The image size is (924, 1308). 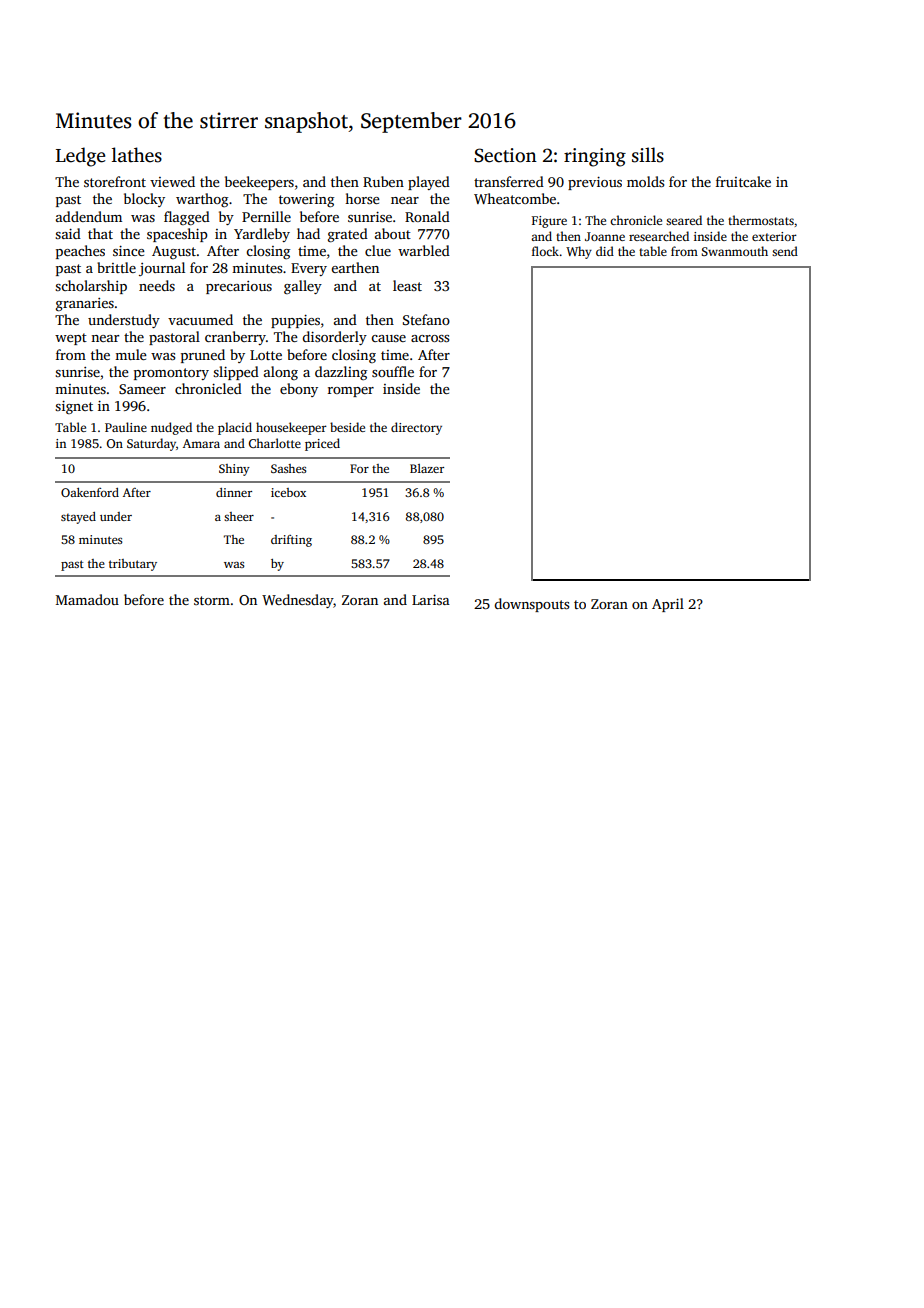 I want to click on storm, so click(x=212, y=600).
